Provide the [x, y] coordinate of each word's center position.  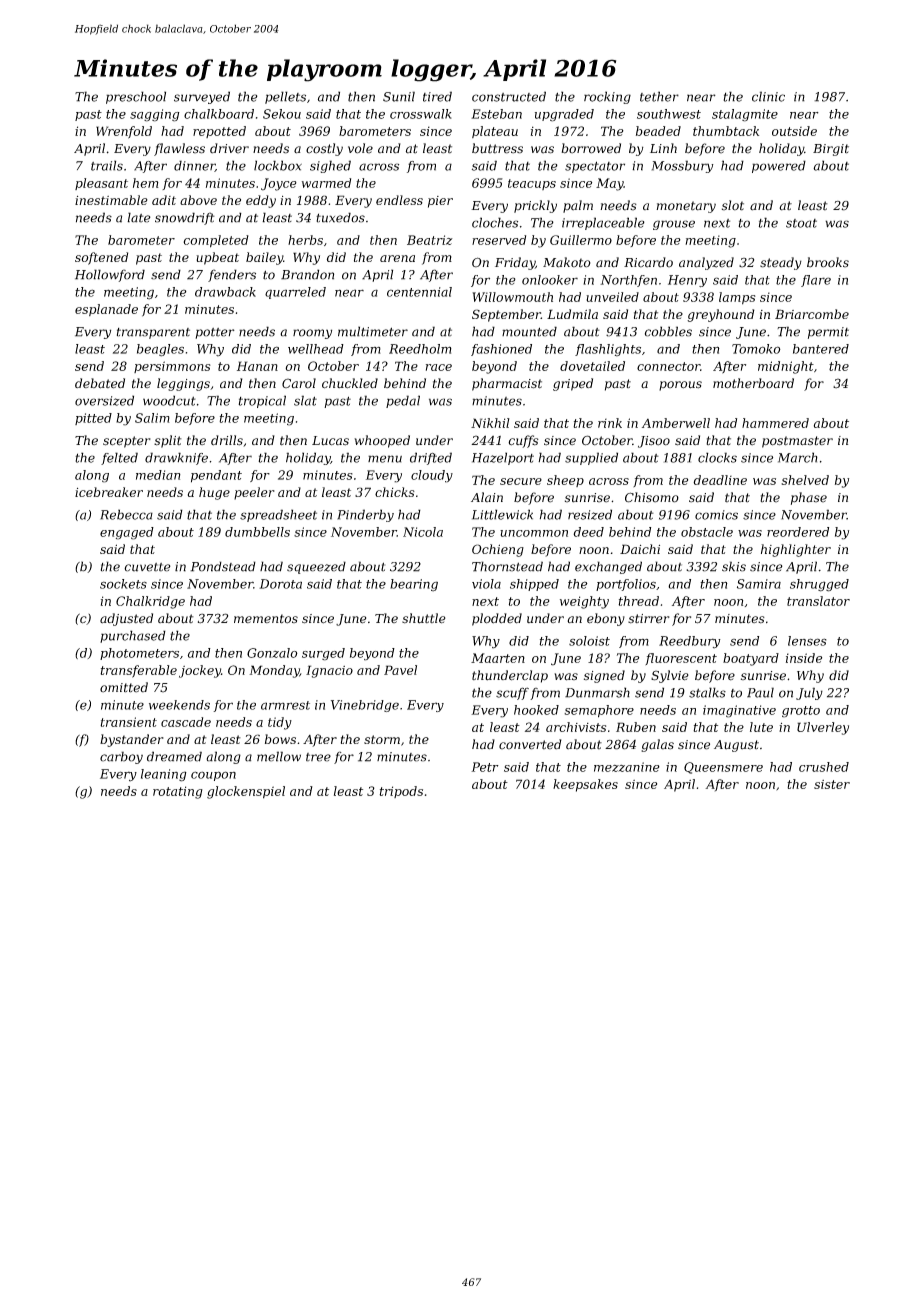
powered [779, 166]
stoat [801, 223]
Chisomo [652, 497]
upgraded [564, 115]
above [198, 200]
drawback [225, 292]
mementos [266, 619]
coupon [213, 776]
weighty [584, 602]
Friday [515, 263]
